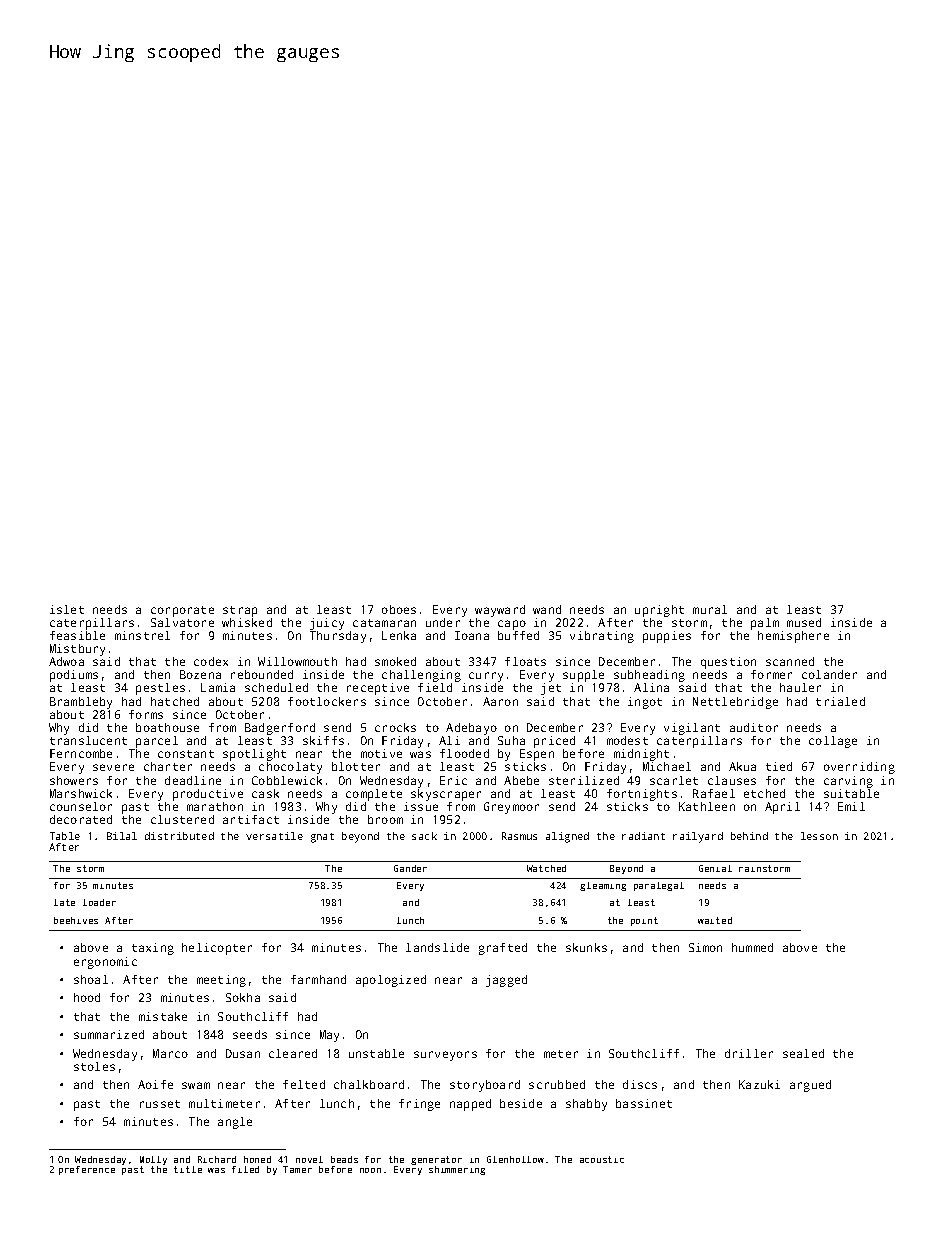 The width and height of the image is (952, 1233). What do you see at coordinates (537, 755) in the image?
I see `Espen` at bounding box center [537, 755].
